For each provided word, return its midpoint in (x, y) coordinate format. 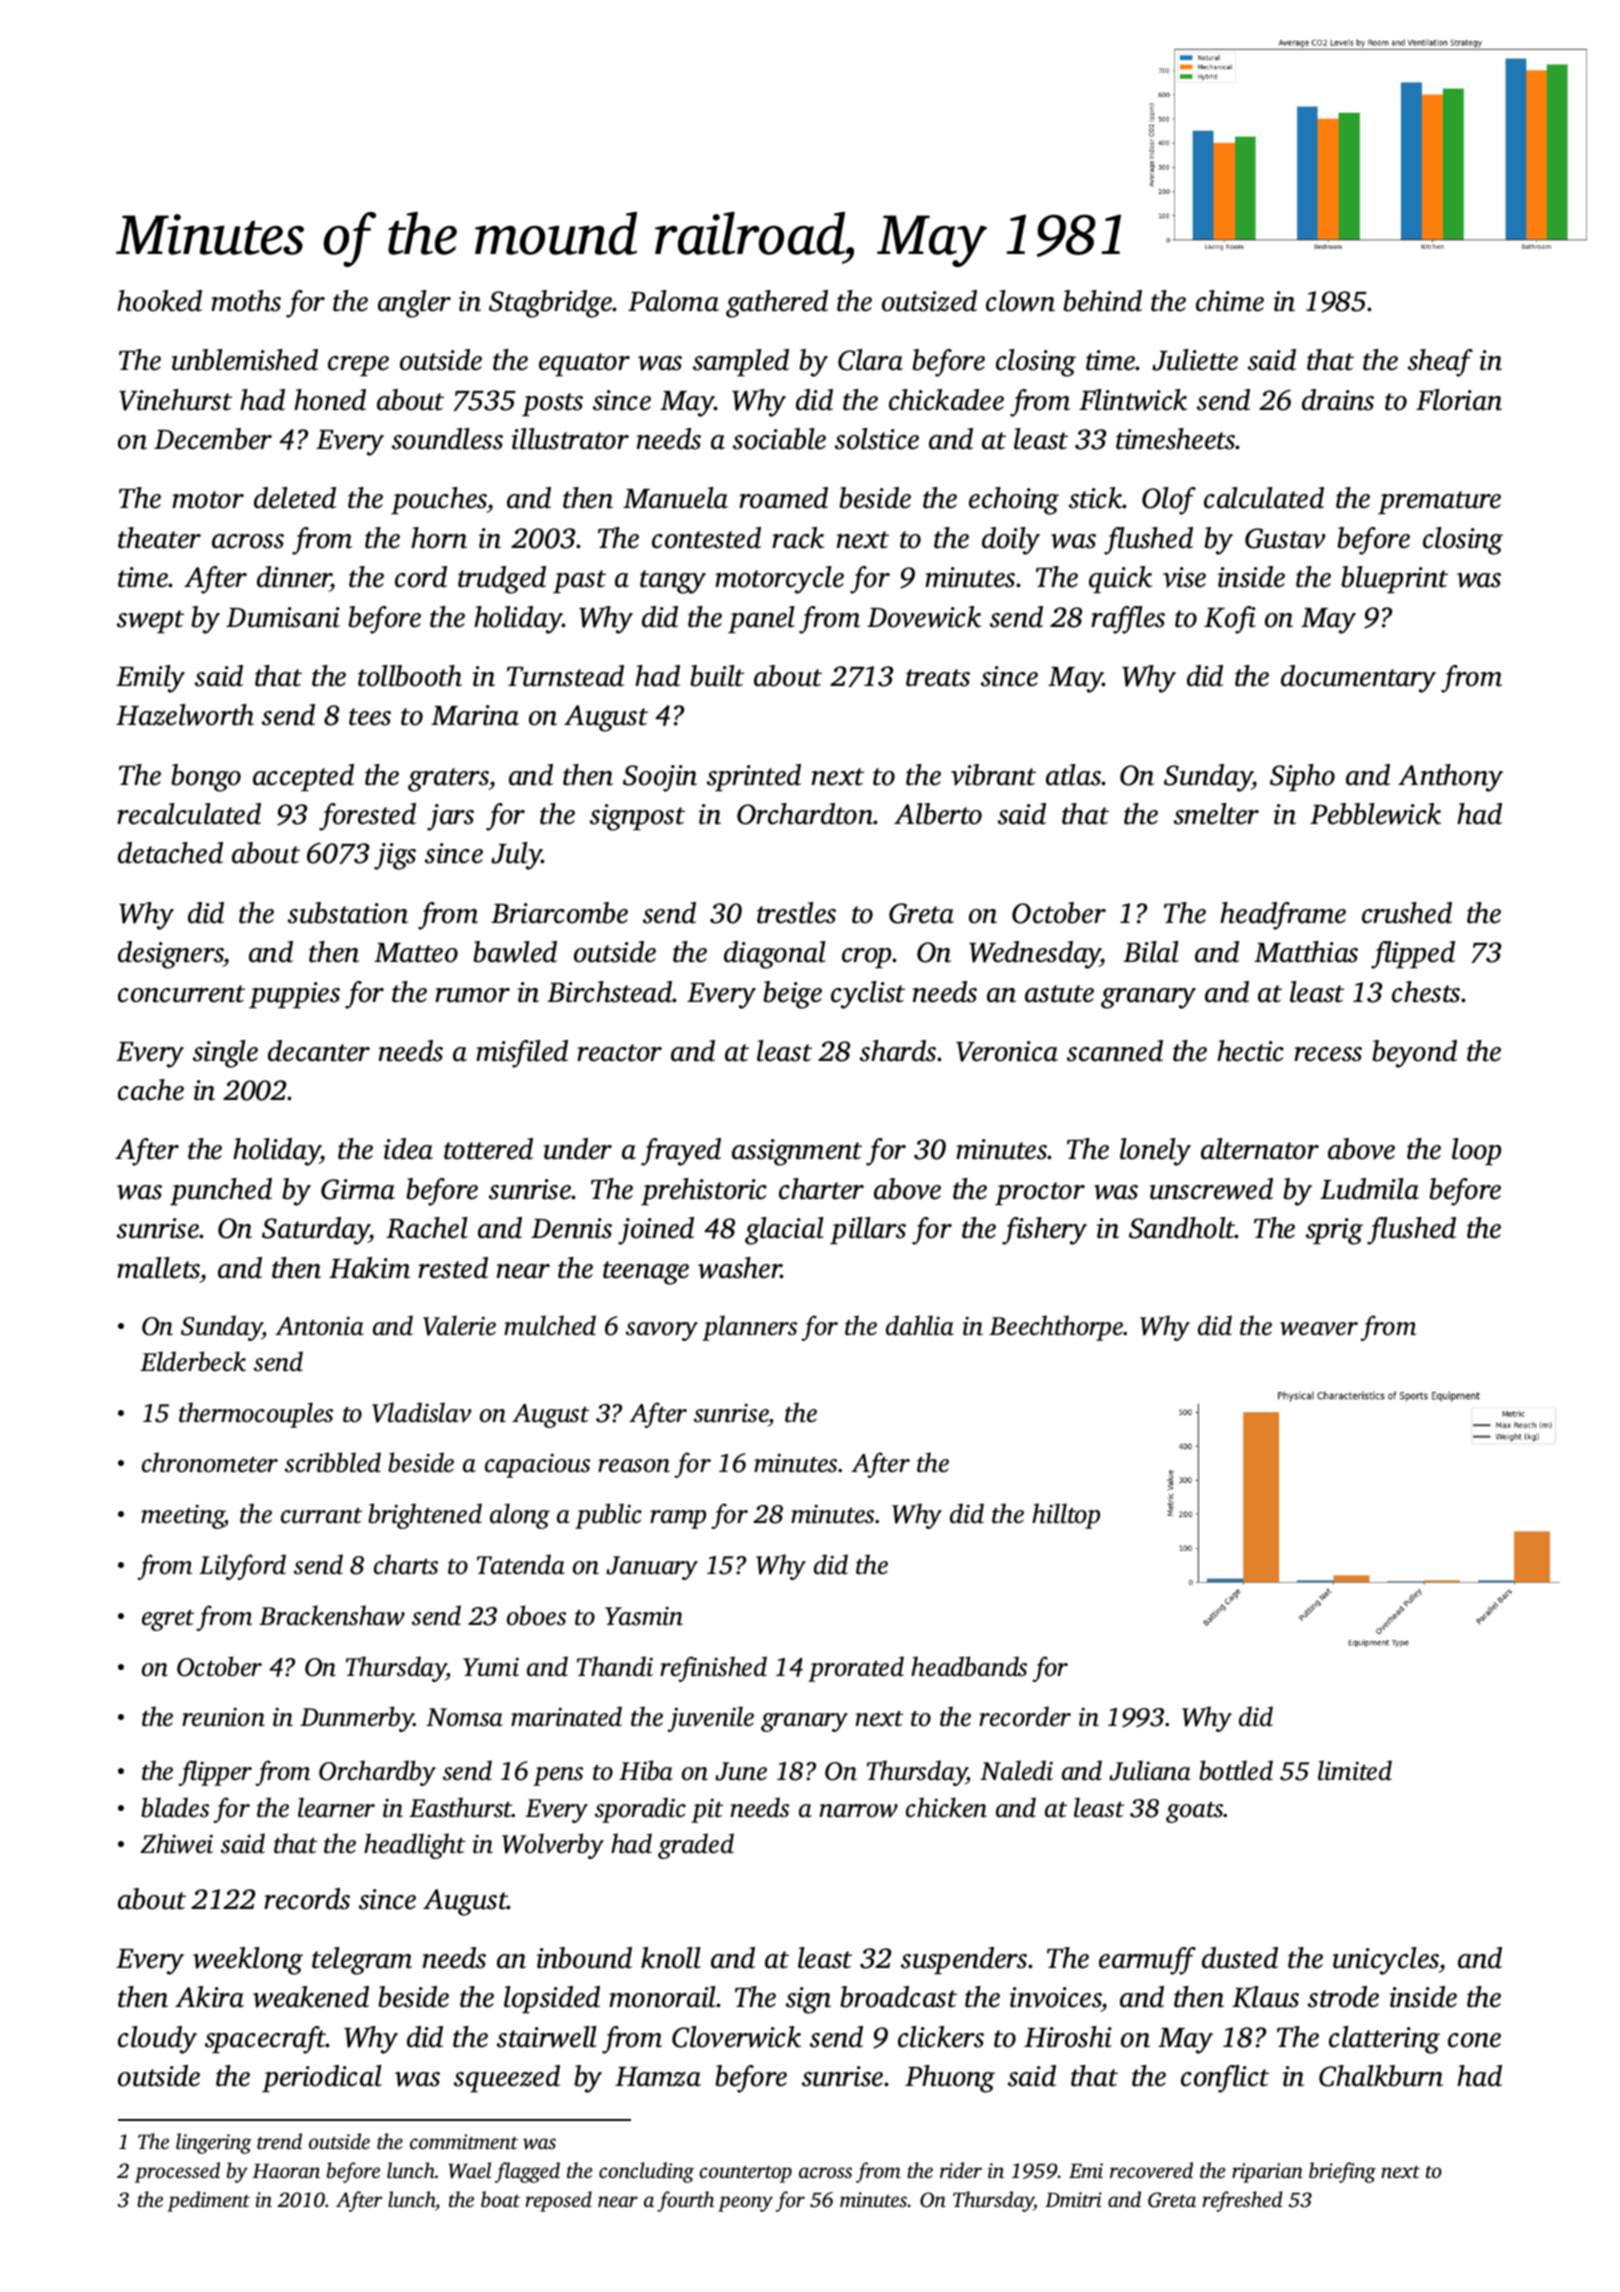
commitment (464, 2141)
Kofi (1230, 620)
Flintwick (1133, 400)
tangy (673, 582)
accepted (303, 777)
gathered (777, 304)
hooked (159, 301)
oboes (536, 1615)
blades (175, 1807)
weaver (1319, 1329)
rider (961, 2170)
